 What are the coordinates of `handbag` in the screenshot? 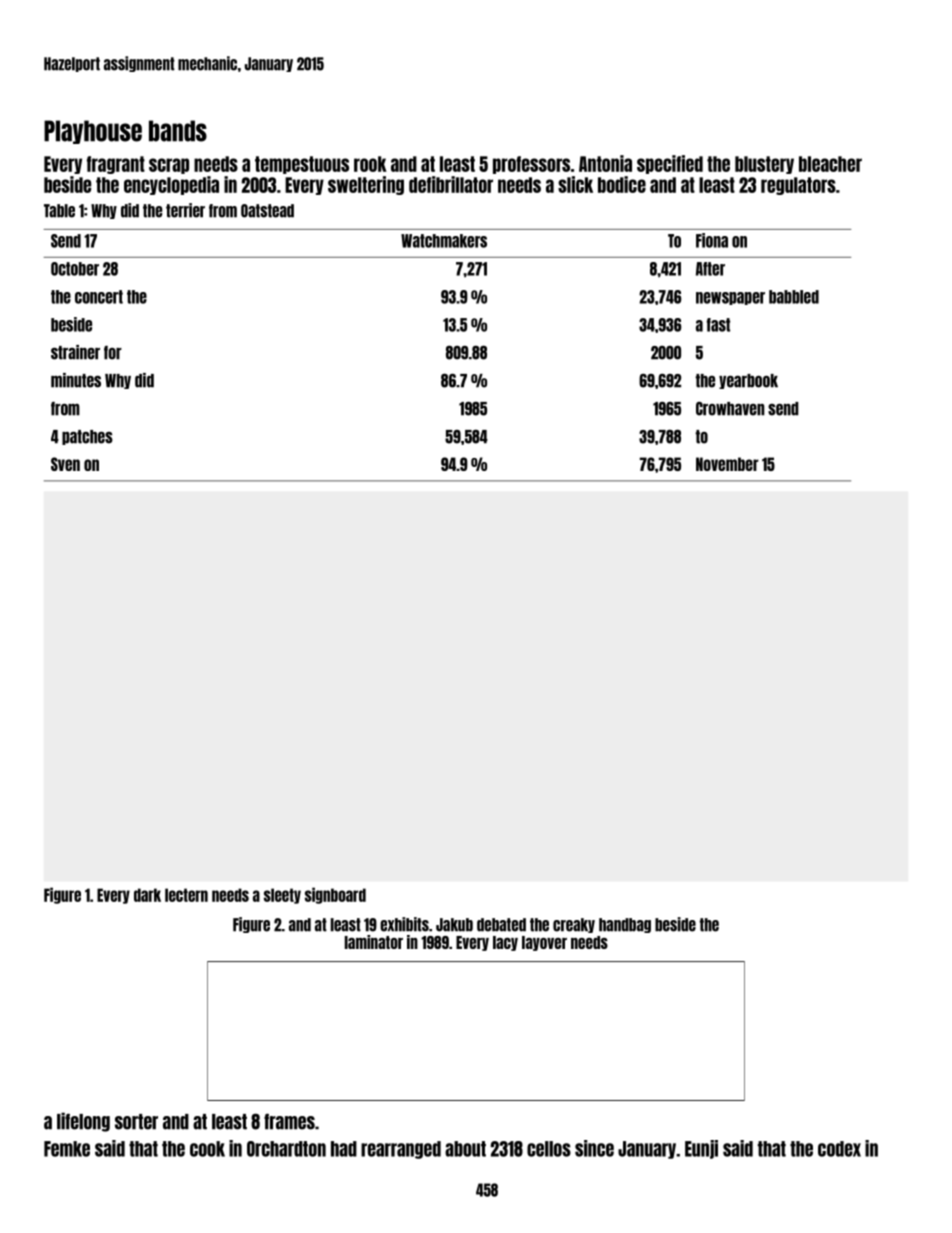 It's located at (625, 925).
